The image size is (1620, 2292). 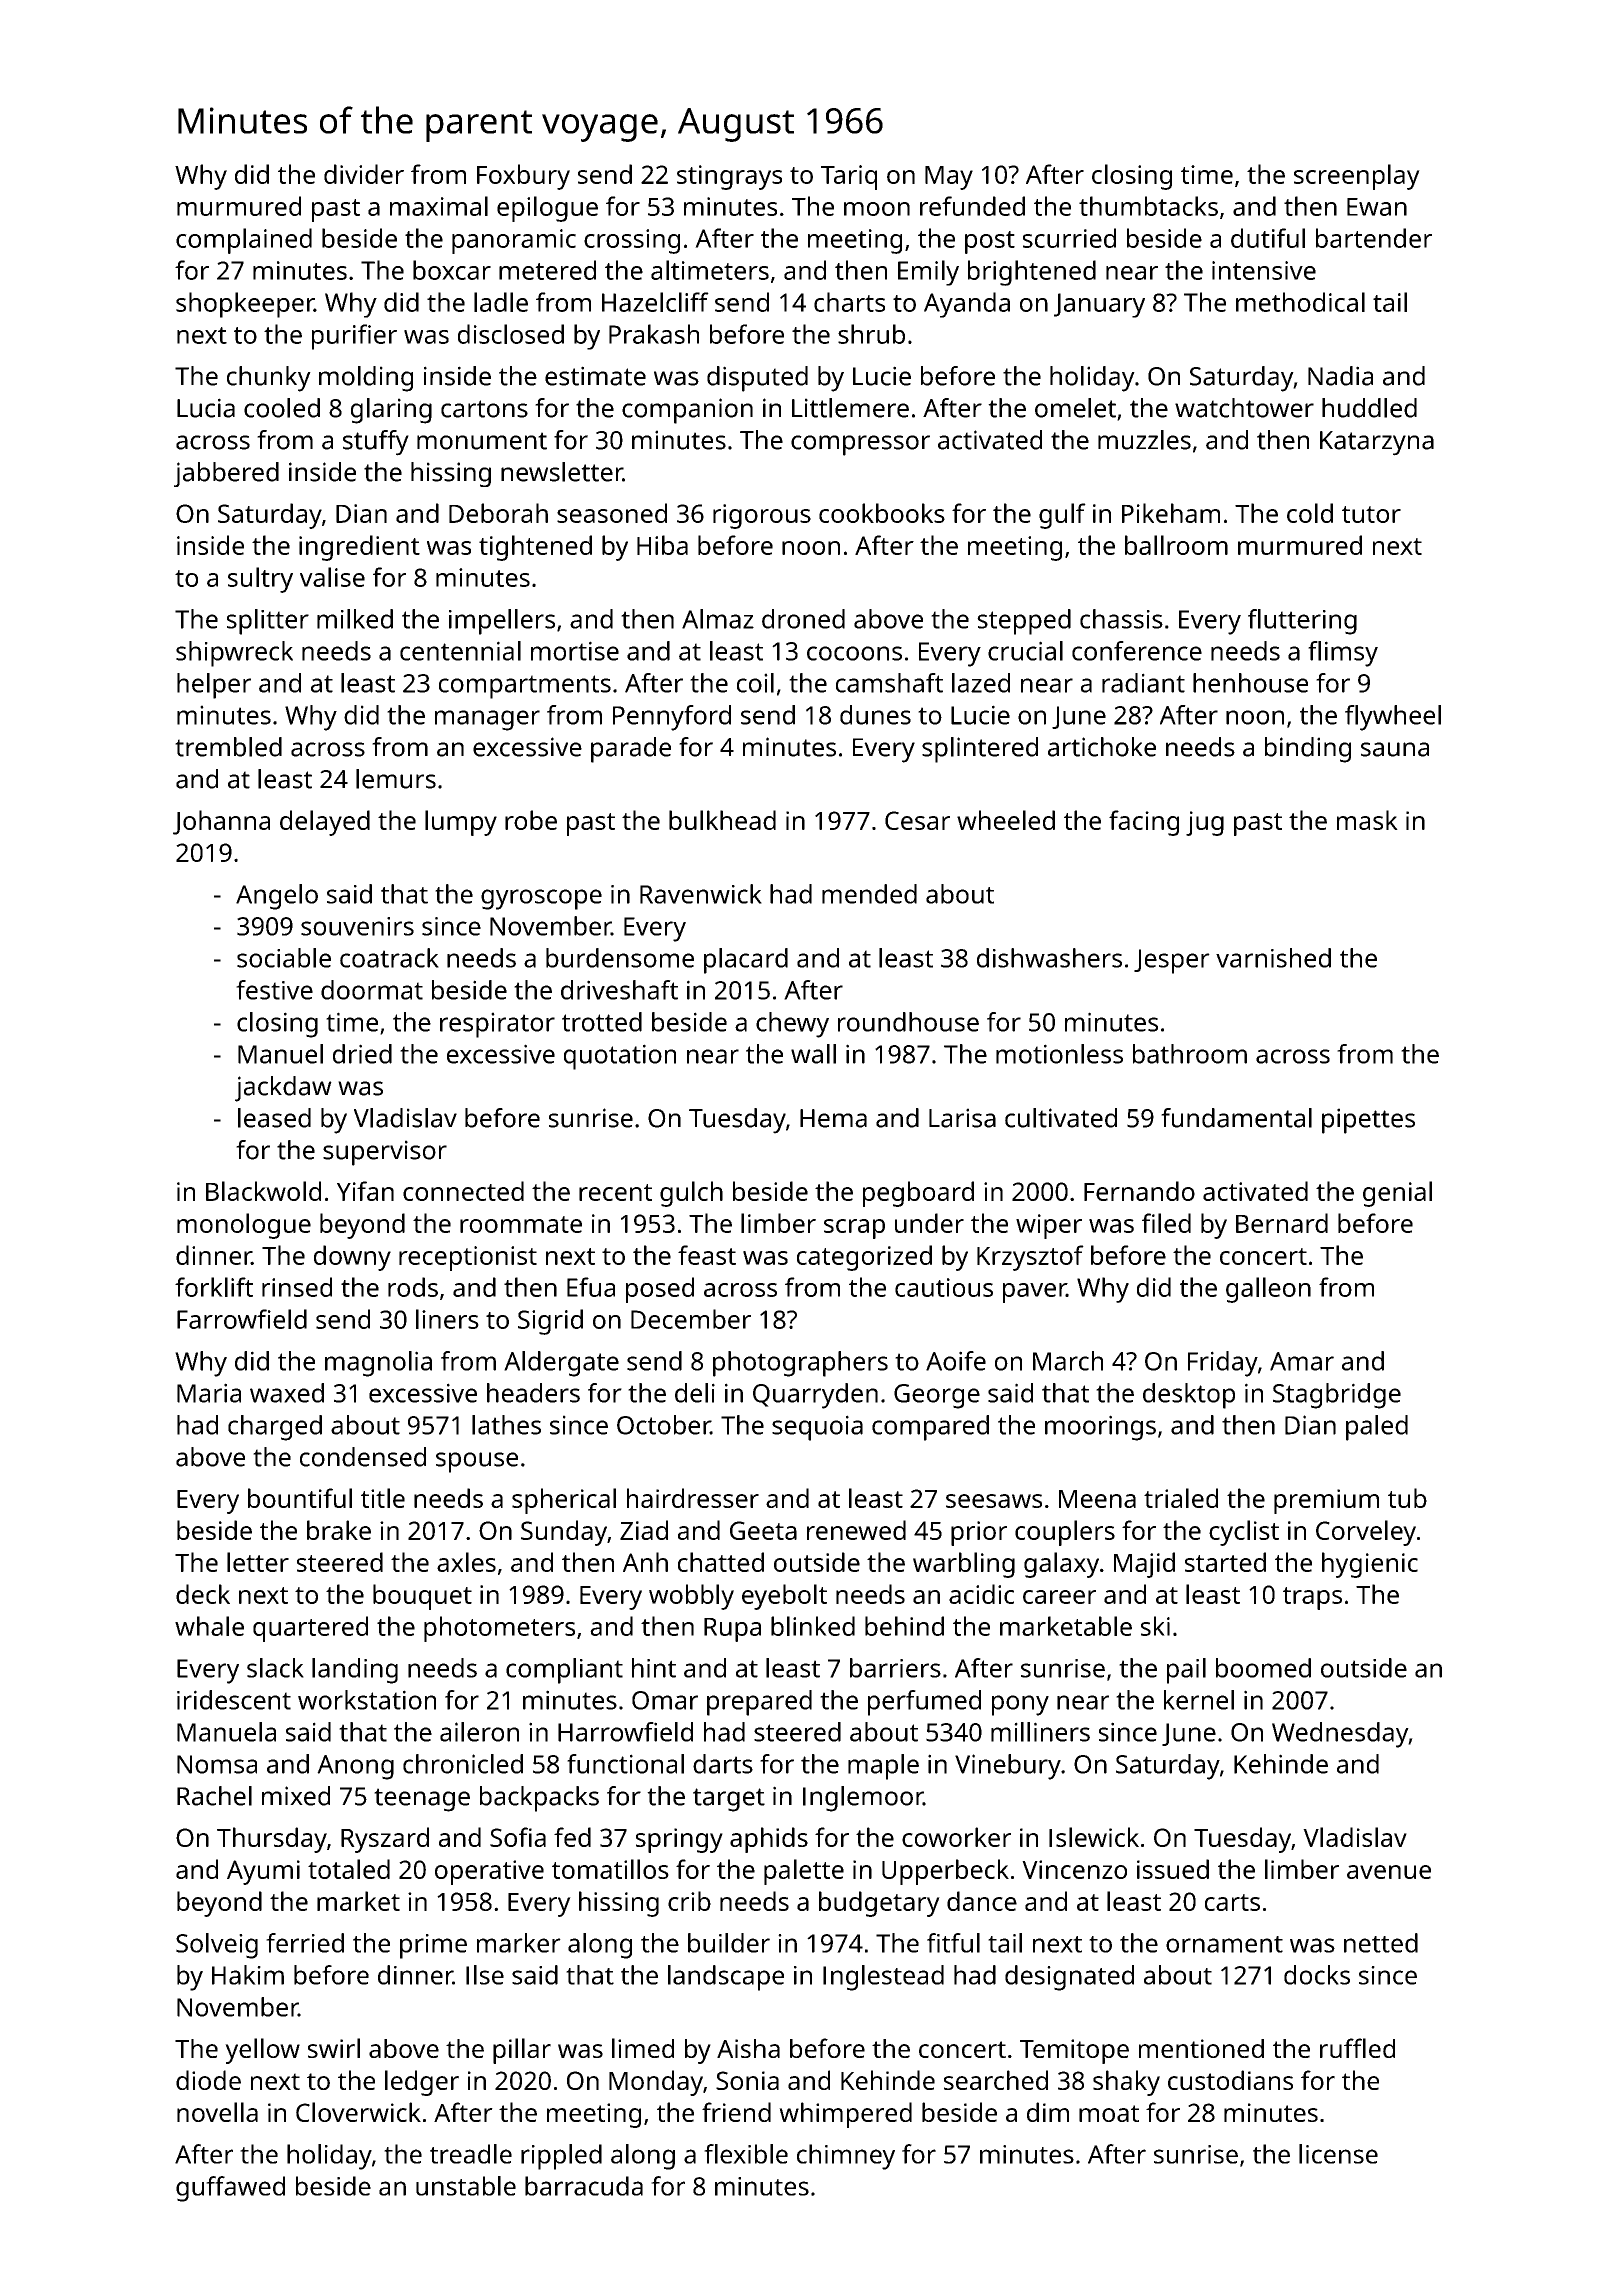 I want to click on galleon, so click(x=1268, y=1290).
